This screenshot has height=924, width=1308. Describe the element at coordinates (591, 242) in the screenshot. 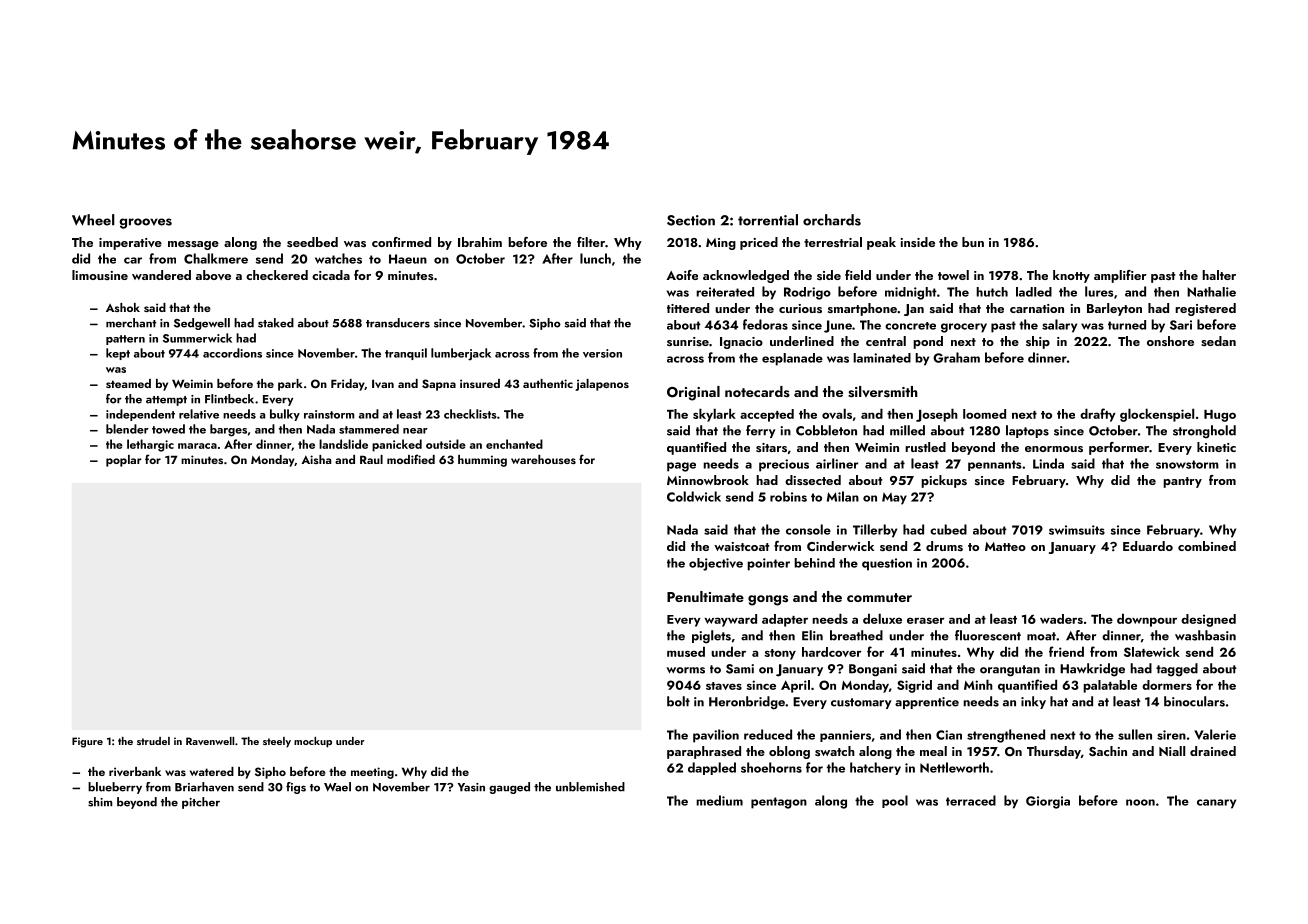

I see `filter` at that location.
